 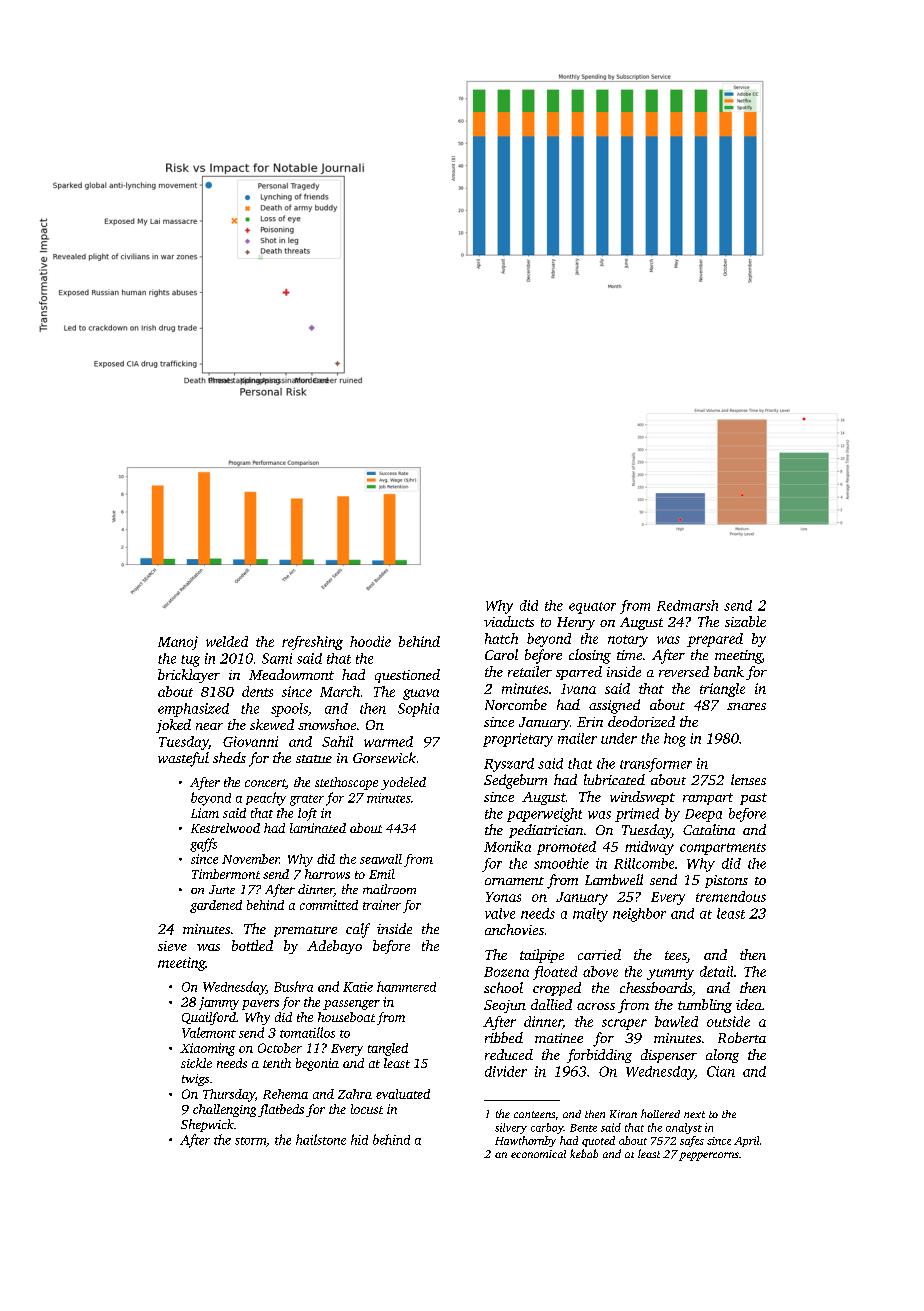 What do you see at coordinates (216, 906) in the image?
I see `gardened` at bounding box center [216, 906].
